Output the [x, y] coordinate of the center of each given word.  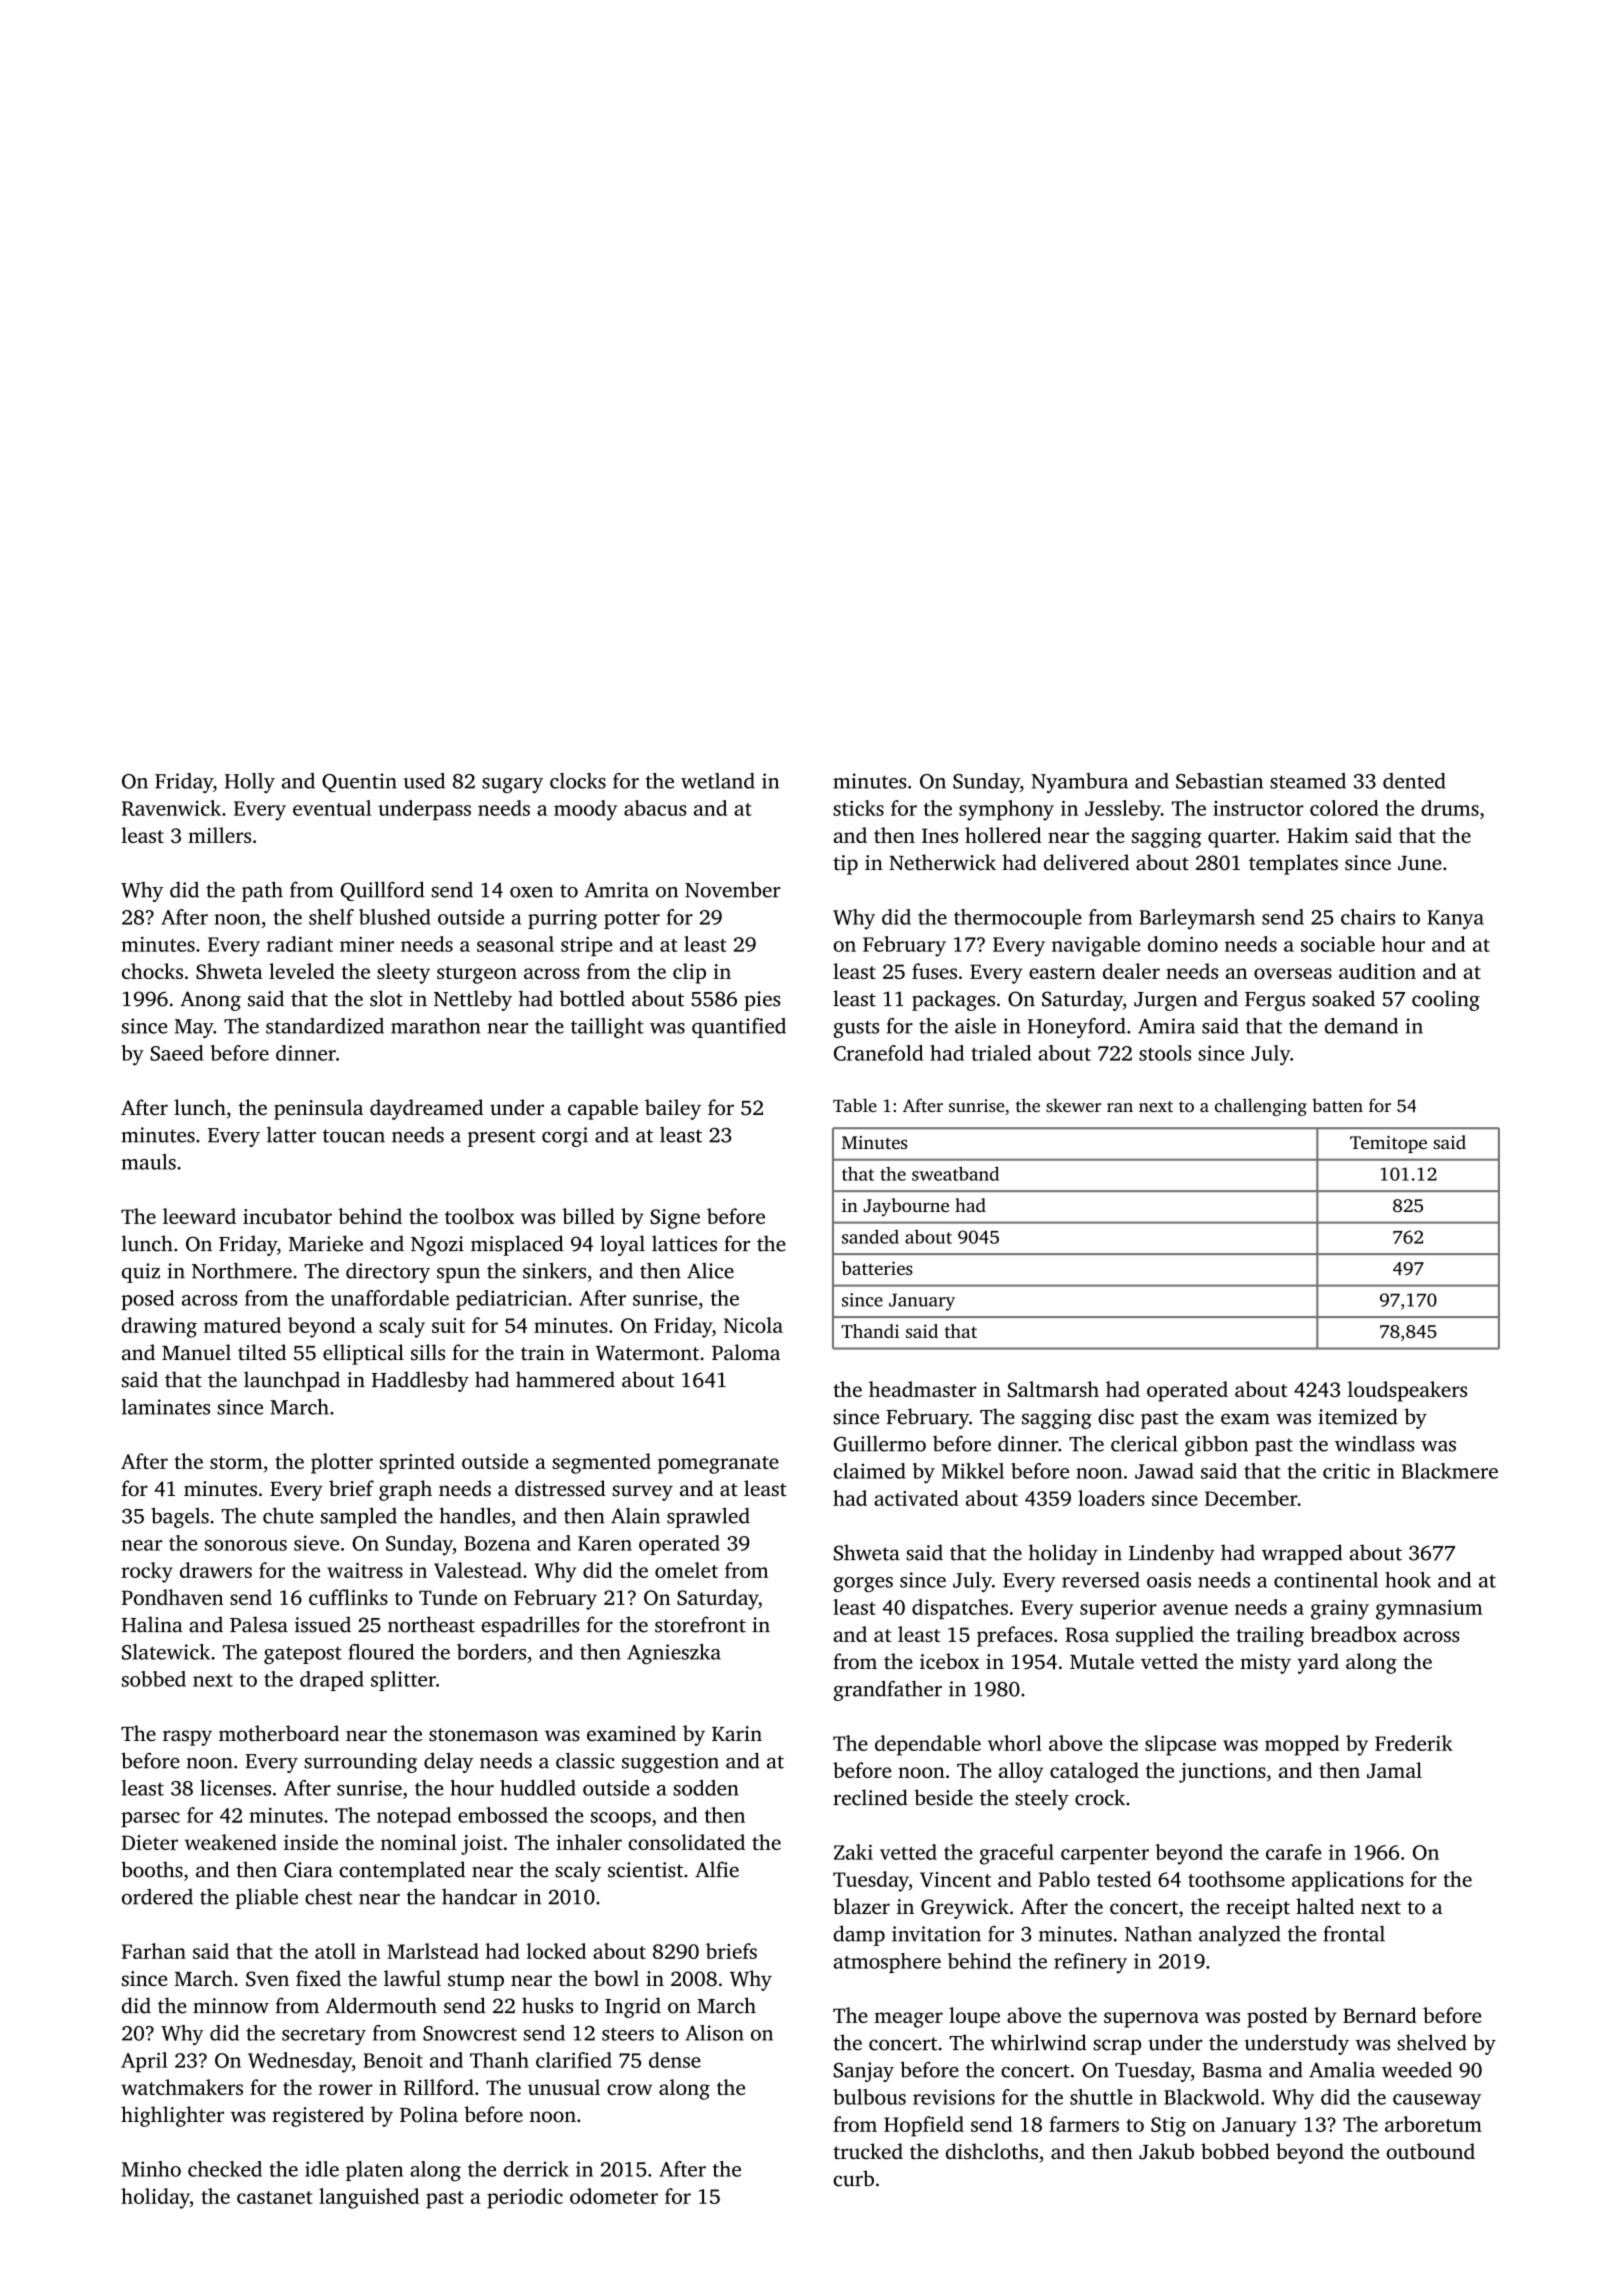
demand [1361, 1026]
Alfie [717, 1869]
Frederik [1414, 1743]
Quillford [382, 891]
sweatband [955, 1173]
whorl [1015, 1743]
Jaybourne [906, 1207]
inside [311, 1842]
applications [1348, 1881]
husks [547, 2005]
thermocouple [1018, 919]
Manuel [196, 1352]
